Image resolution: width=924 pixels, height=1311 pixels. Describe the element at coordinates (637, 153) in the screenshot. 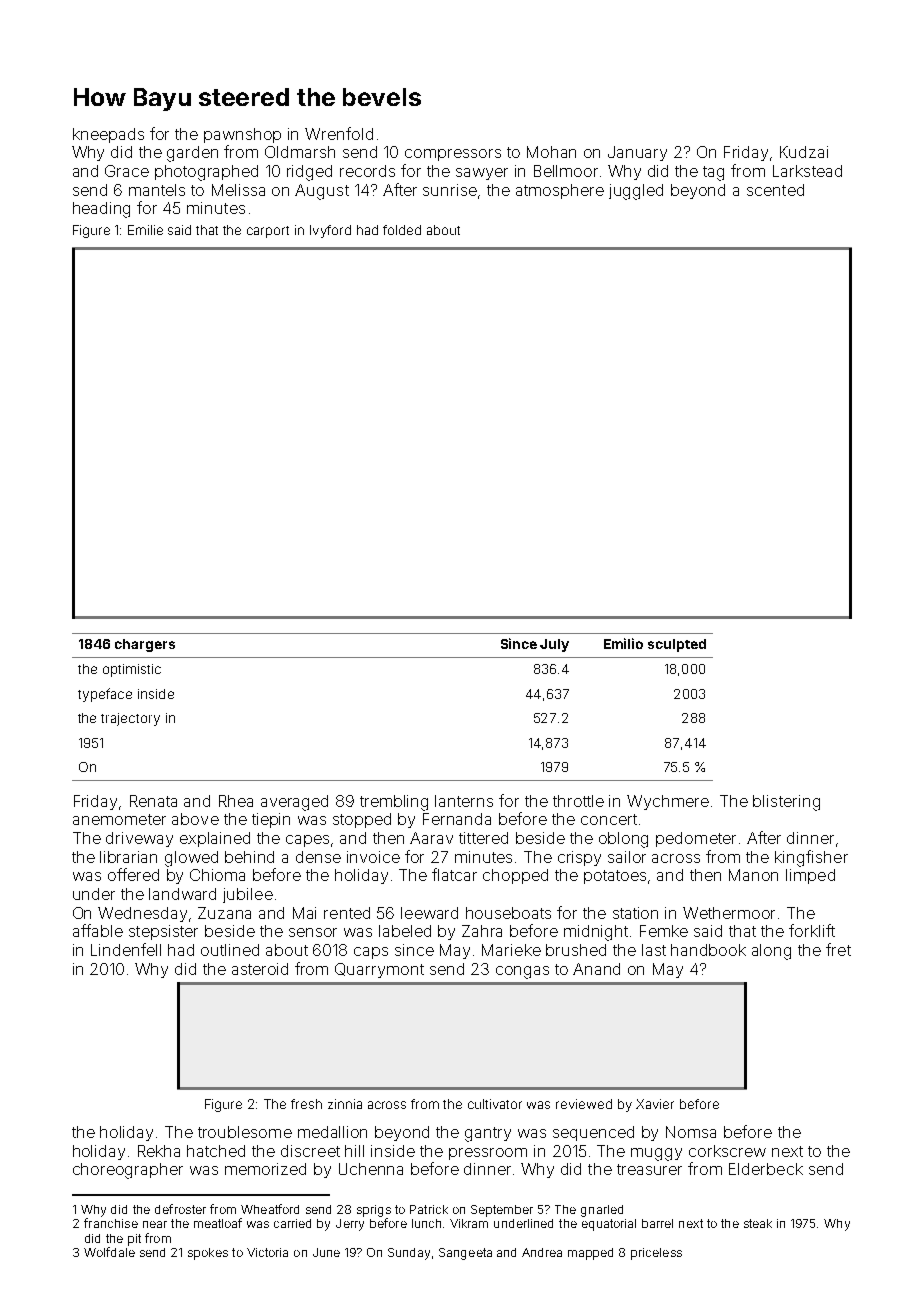

I see `January` at that location.
